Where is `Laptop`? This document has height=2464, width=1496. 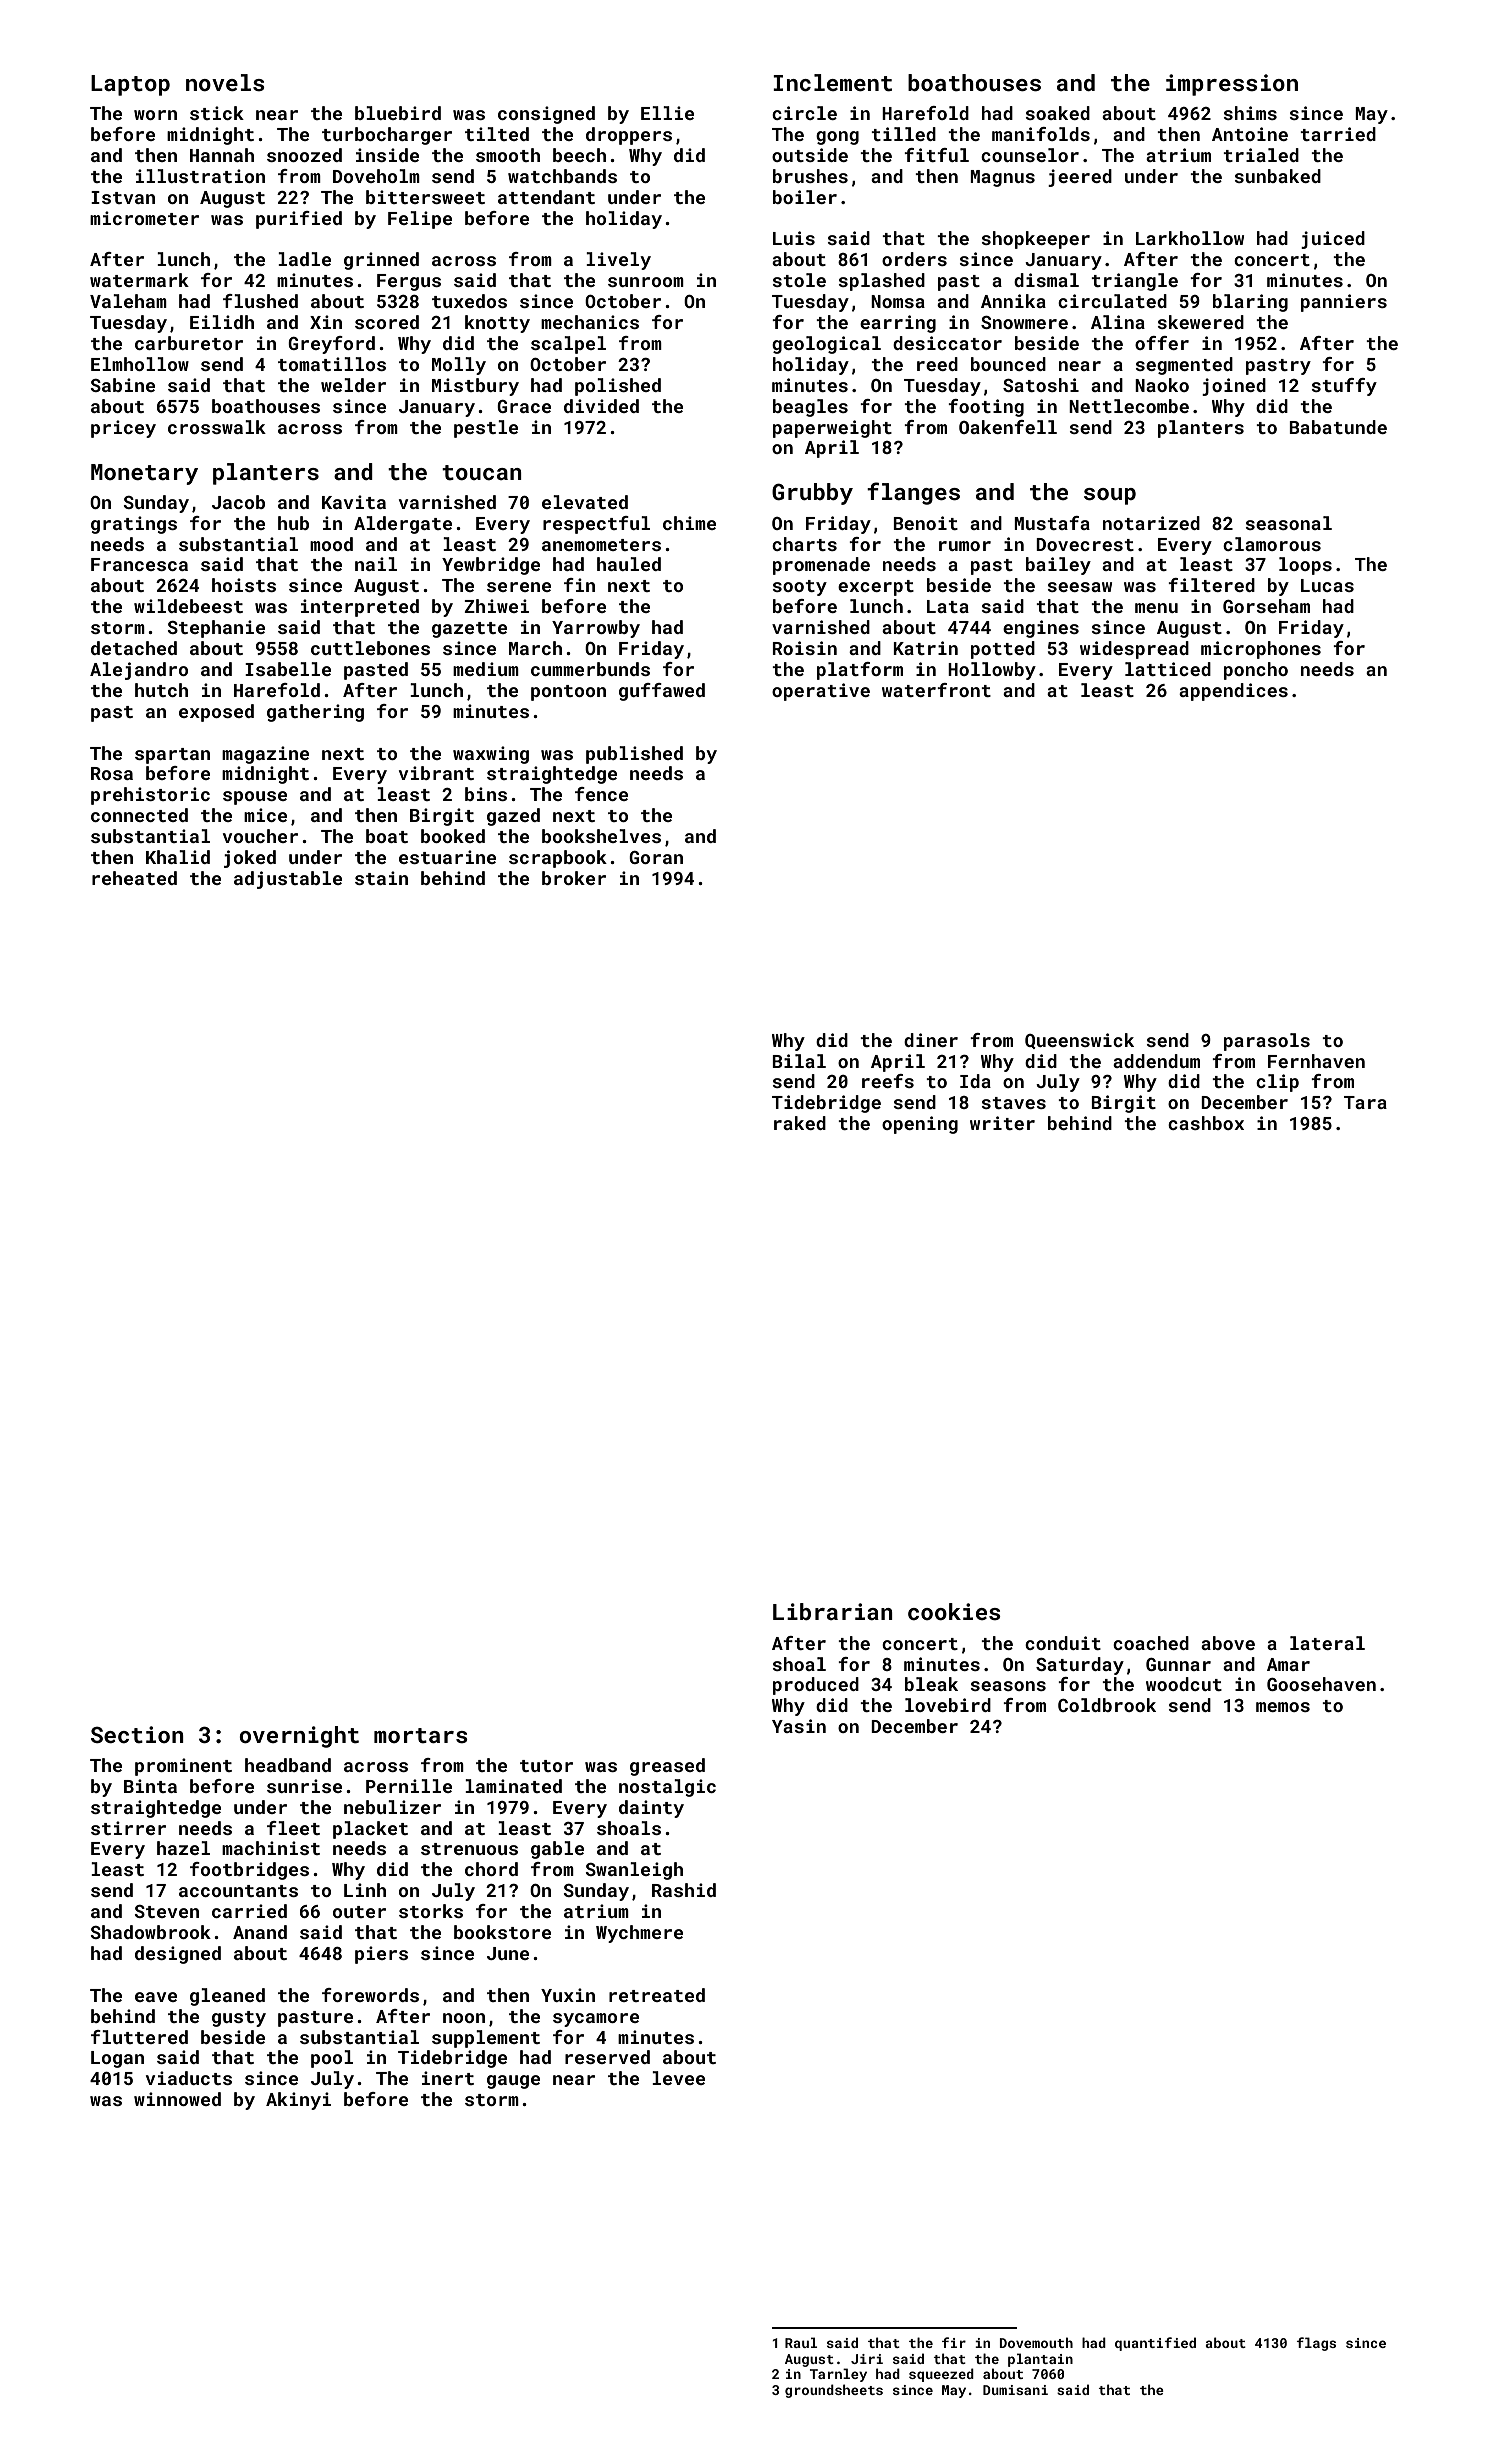 Laptop is located at coordinates (130, 85).
